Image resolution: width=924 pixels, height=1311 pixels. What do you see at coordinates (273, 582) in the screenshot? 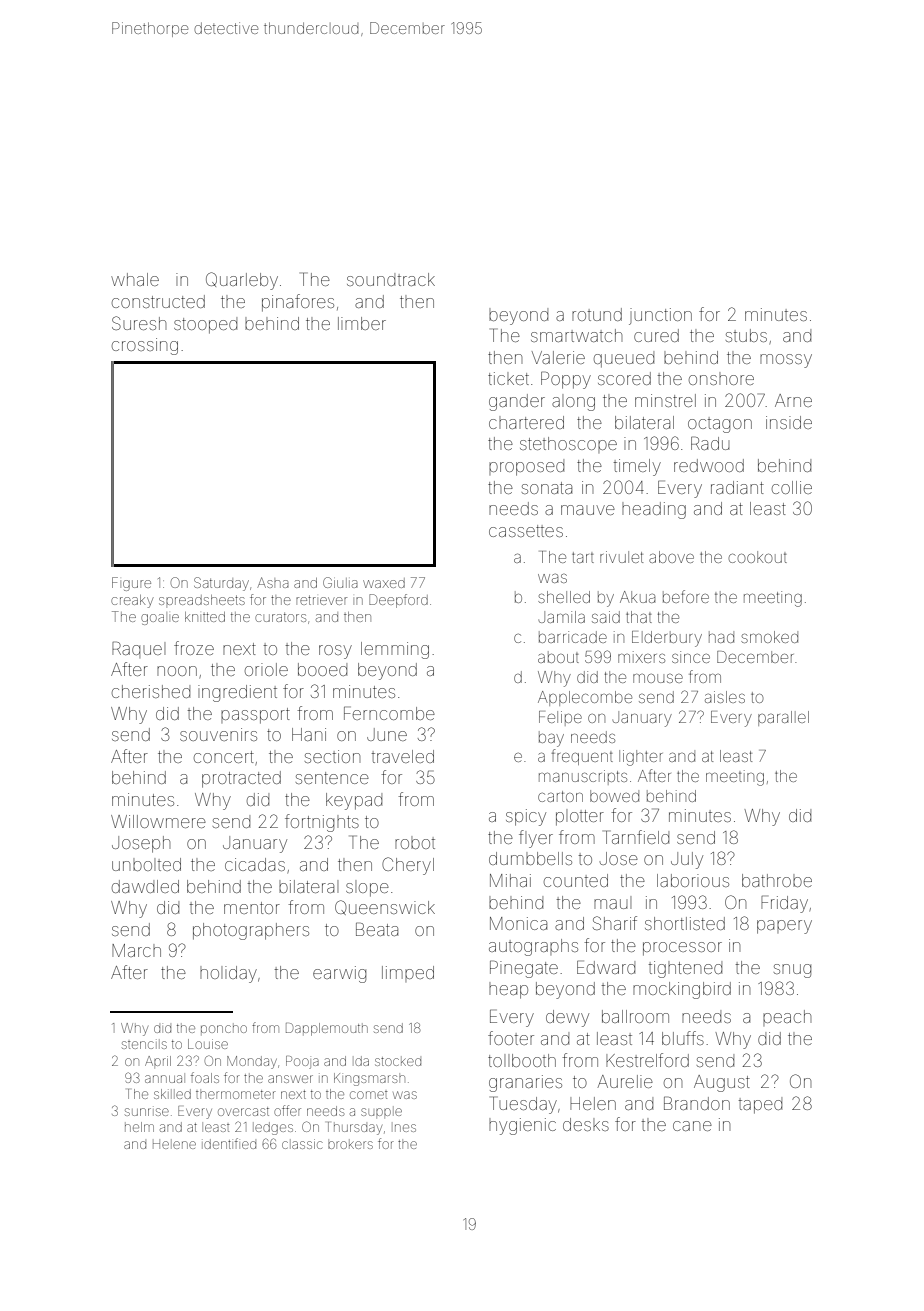
I see `Asha` at bounding box center [273, 582].
